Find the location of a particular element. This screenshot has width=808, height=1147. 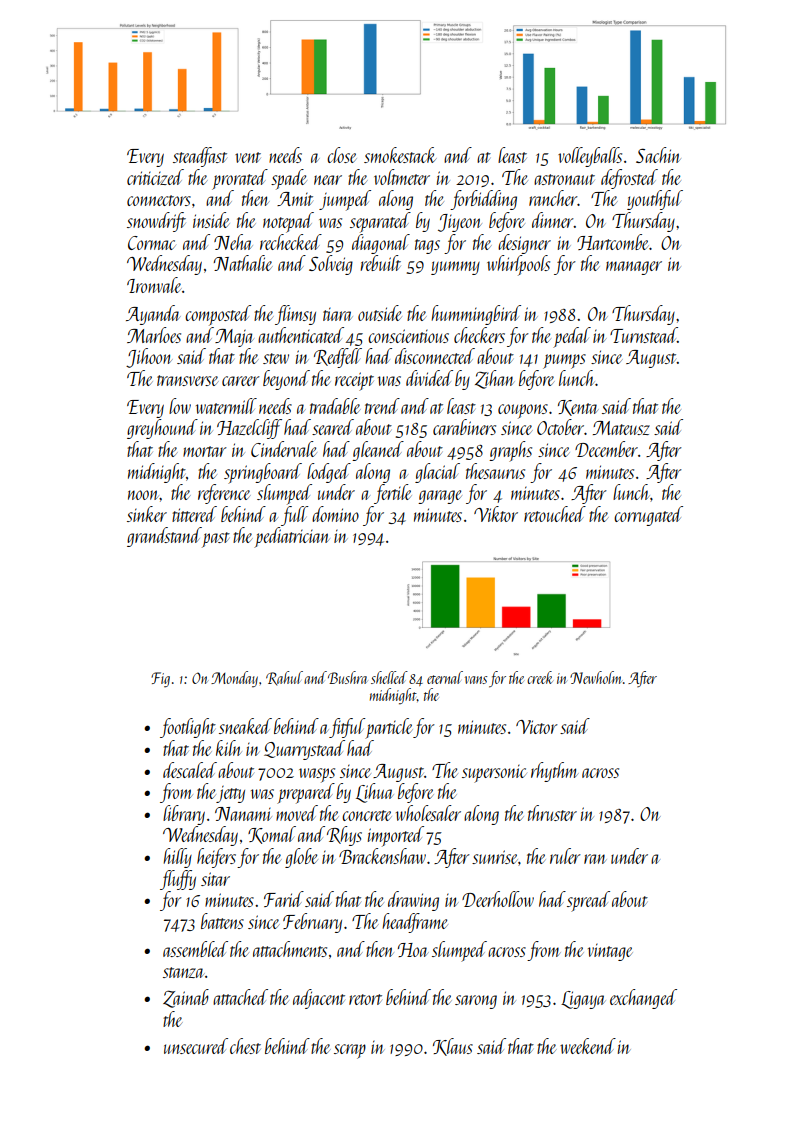

steadfast is located at coordinates (200, 157).
